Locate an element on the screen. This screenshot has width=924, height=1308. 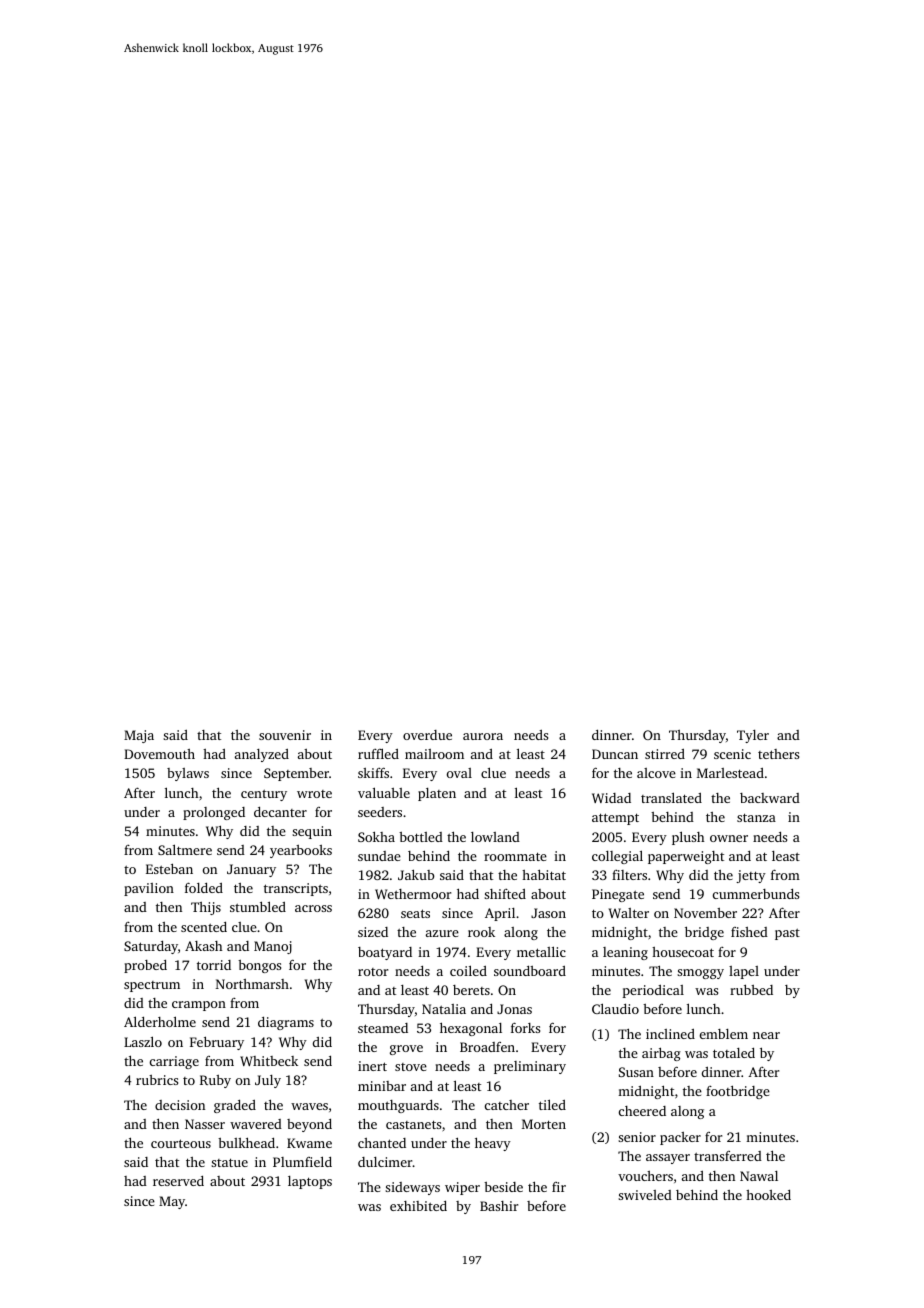
aurora is located at coordinates (483, 736).
